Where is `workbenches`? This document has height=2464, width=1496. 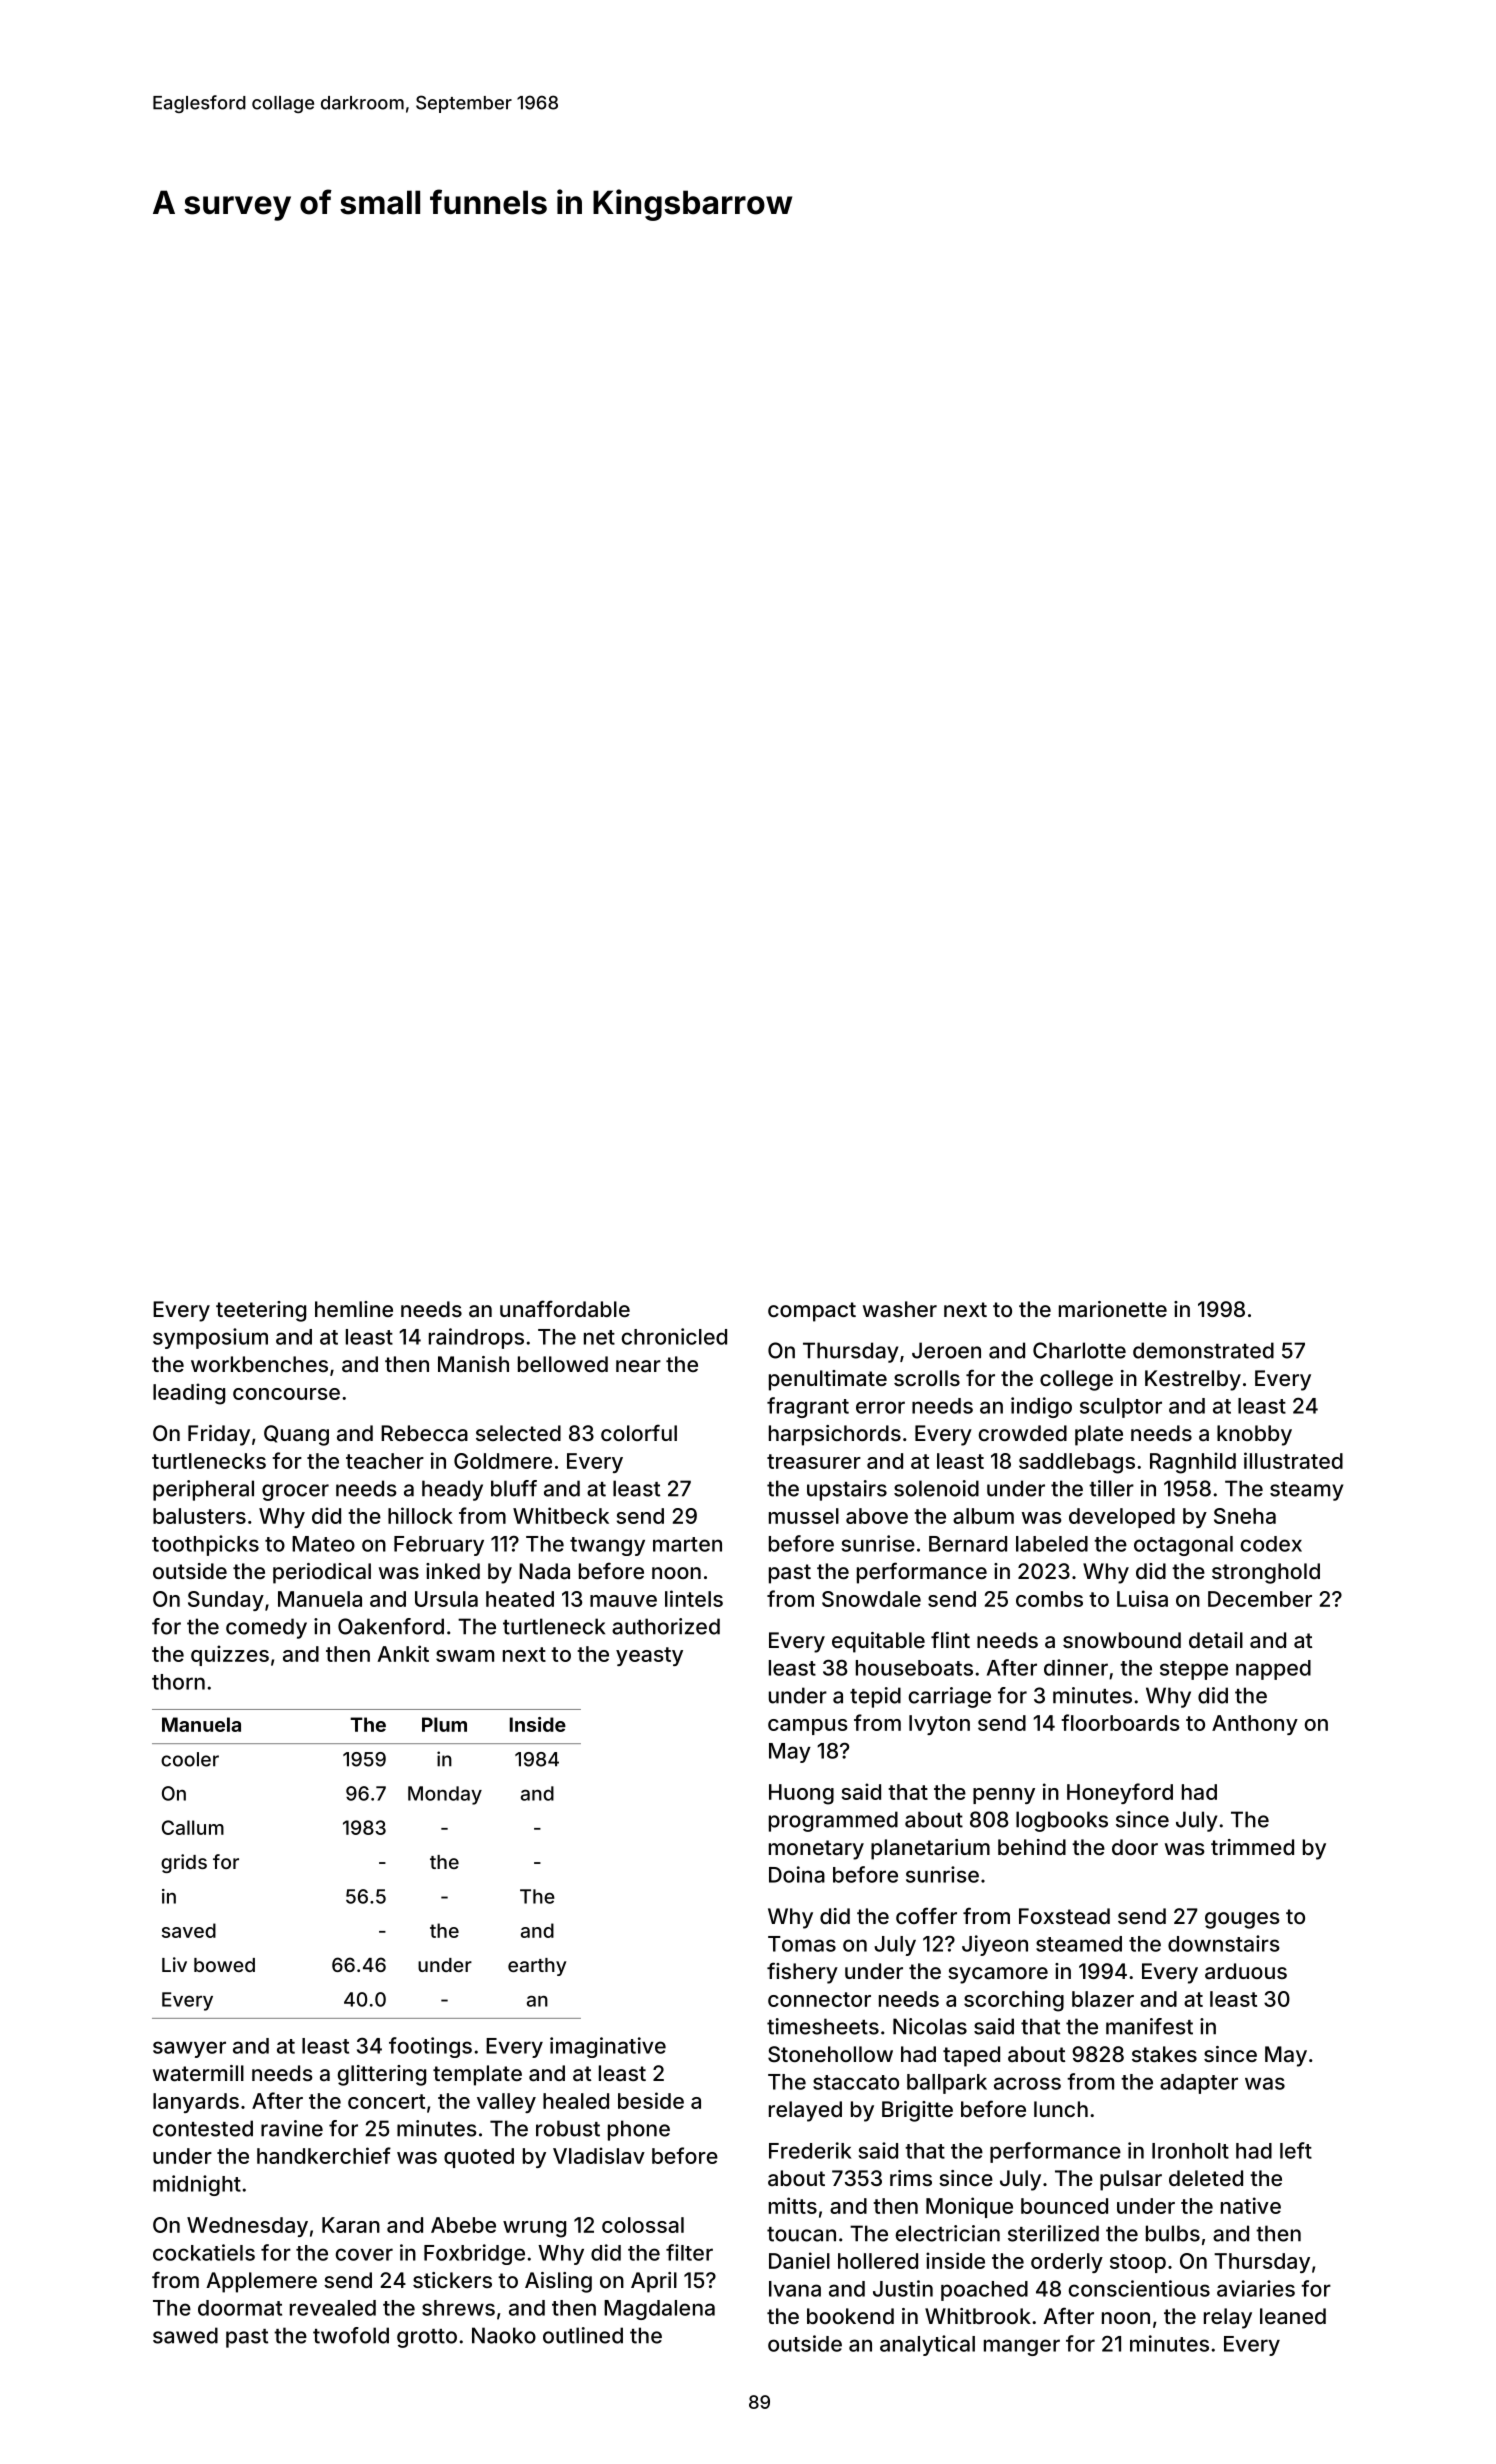
workbenches is located at coordinates (259, 1364).
